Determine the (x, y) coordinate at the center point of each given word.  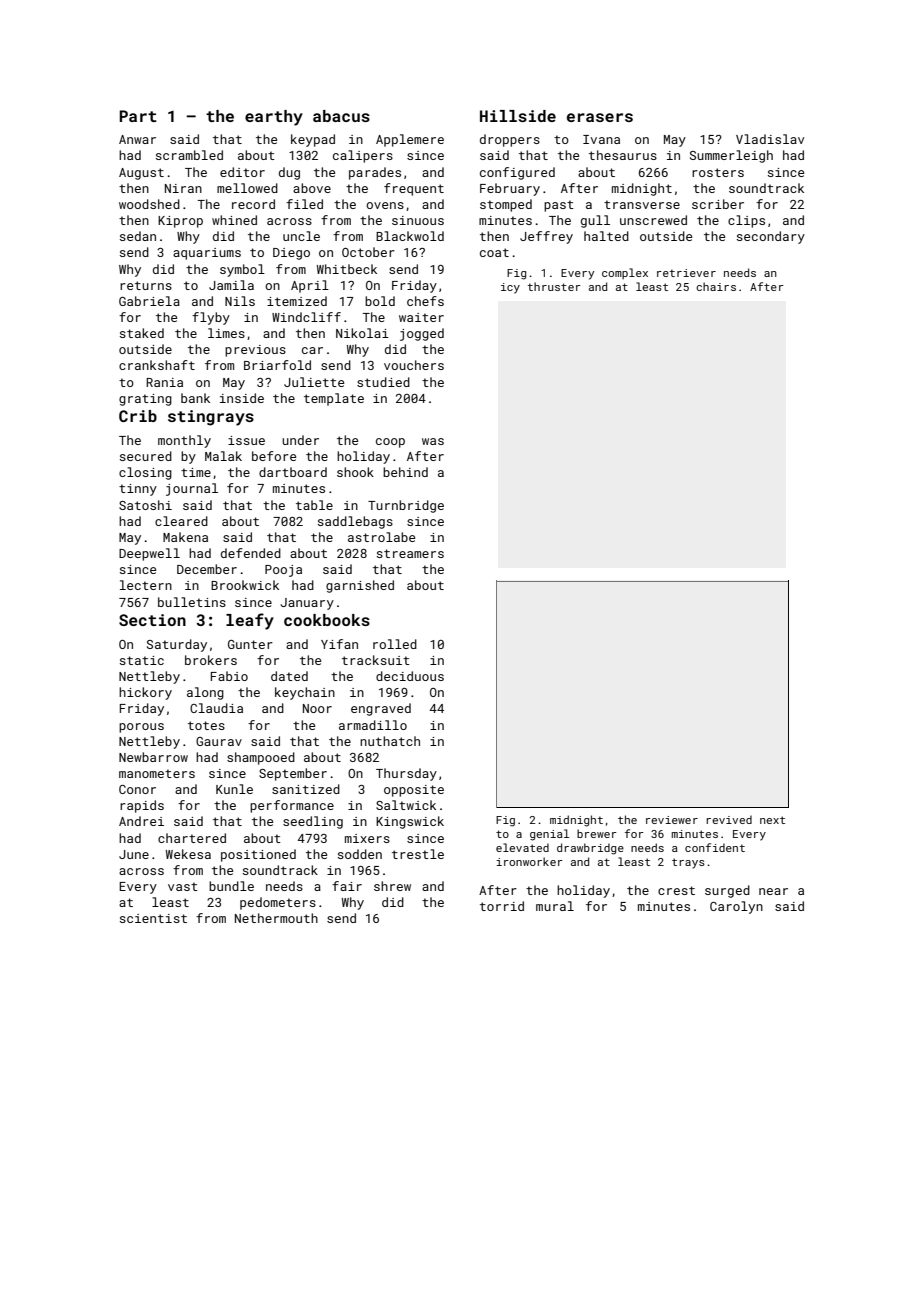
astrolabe (381, 537)
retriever (686, 273)
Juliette (314, 382)
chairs (716, 286)
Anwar (137, 139)
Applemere (410, 140)
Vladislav (770, 139)
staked (142, 333)
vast (183, 886)
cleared (181, 521)
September (293, 774)
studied (383, 382)
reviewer (672, 820)
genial (549, 835)
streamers (410, 553)
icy (510, 288)
